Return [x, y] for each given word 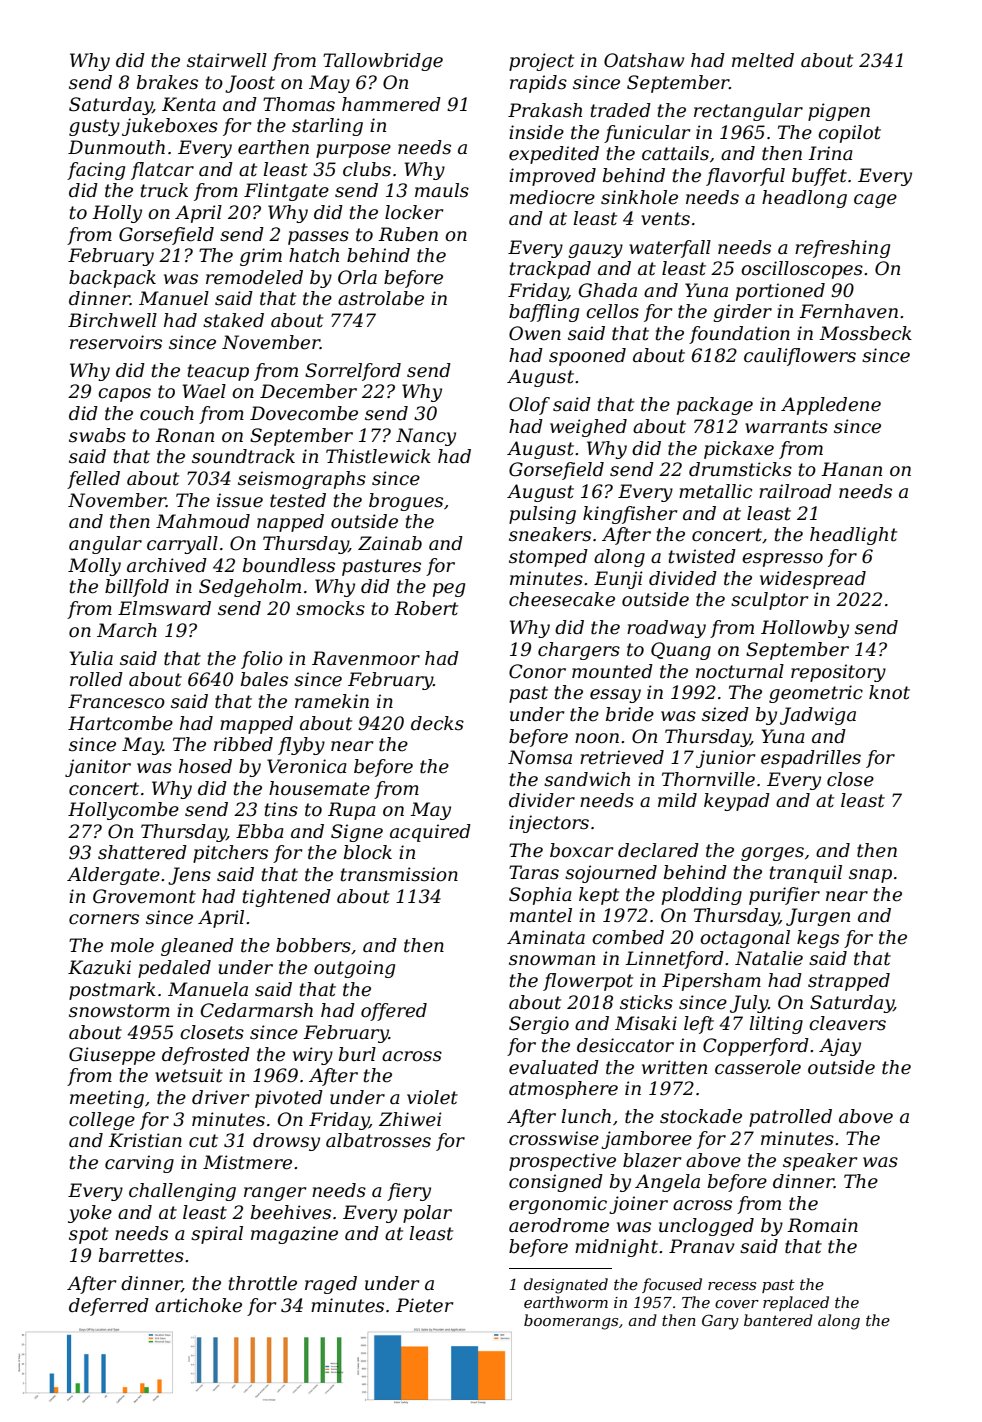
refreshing [842, 249]
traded [621, 110]
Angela [667, 1183]
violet [432, 1097]
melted [763, 60]
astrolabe [381, 298]
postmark [112, 991]
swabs [97, 435]
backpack [112, 279]
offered [394, 1012]
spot [88, 1235]
